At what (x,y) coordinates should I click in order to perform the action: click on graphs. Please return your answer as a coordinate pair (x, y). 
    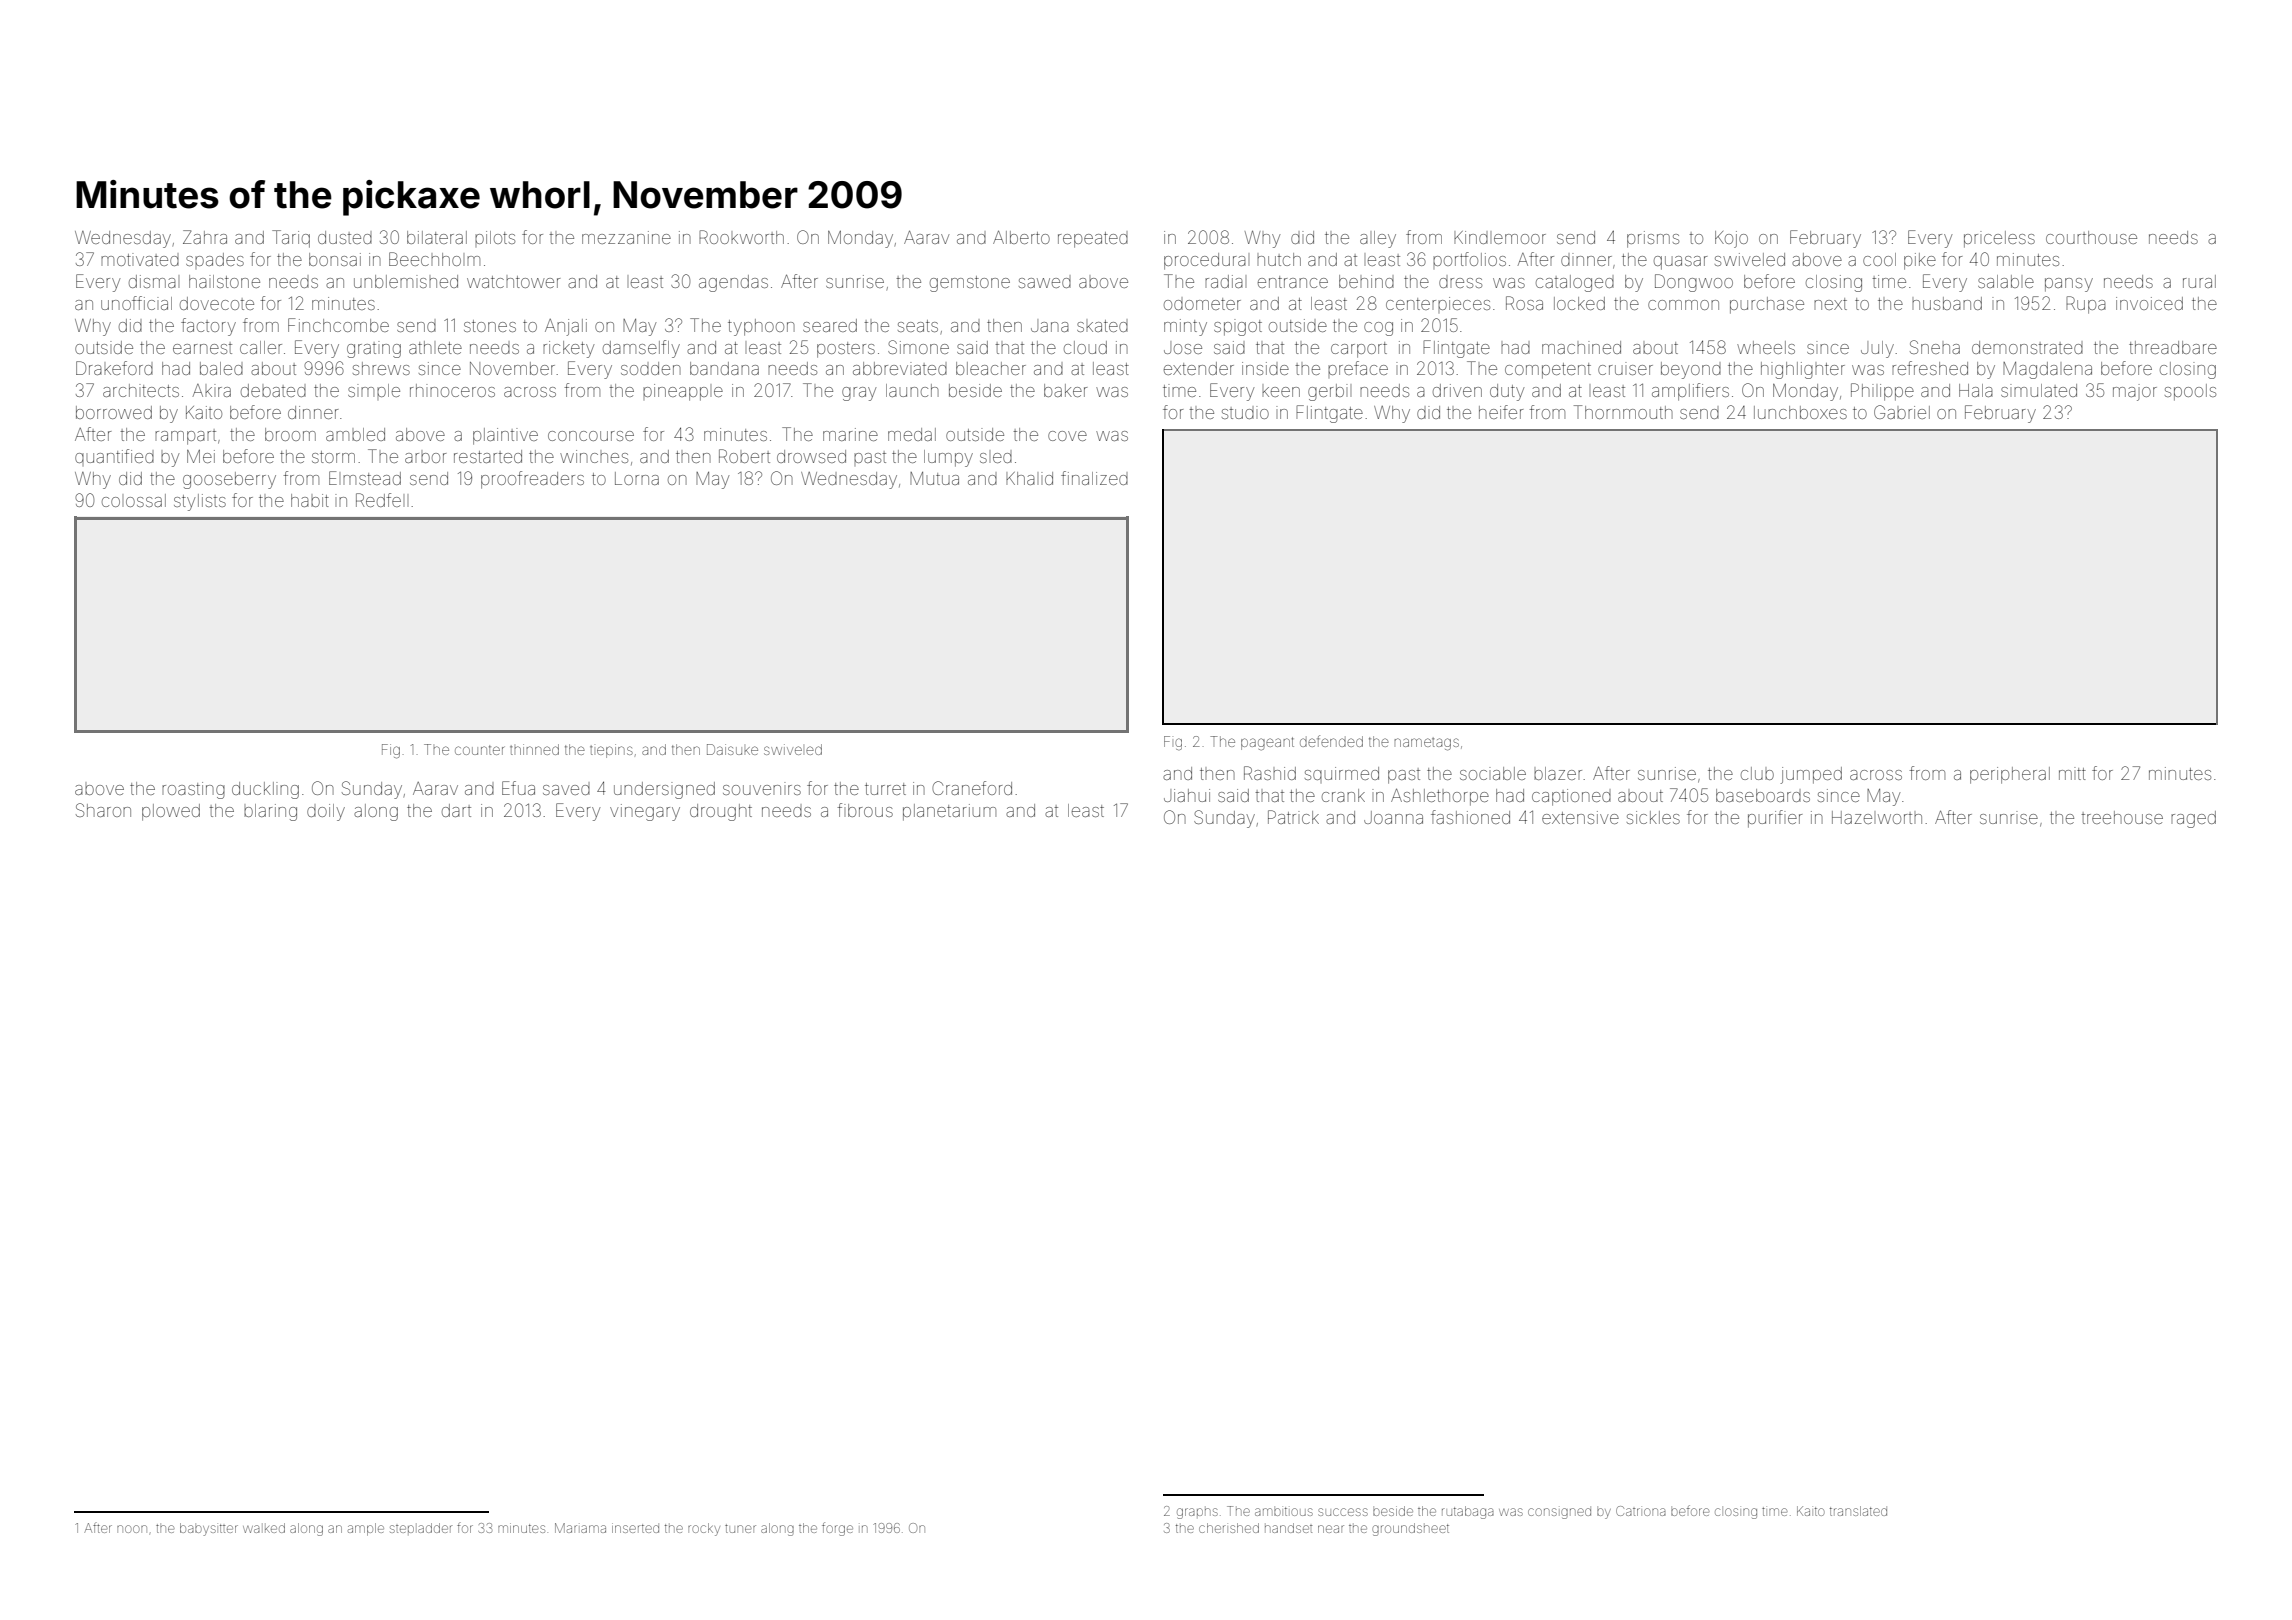
    Looking at the image, I should click on (1197, 1513).
